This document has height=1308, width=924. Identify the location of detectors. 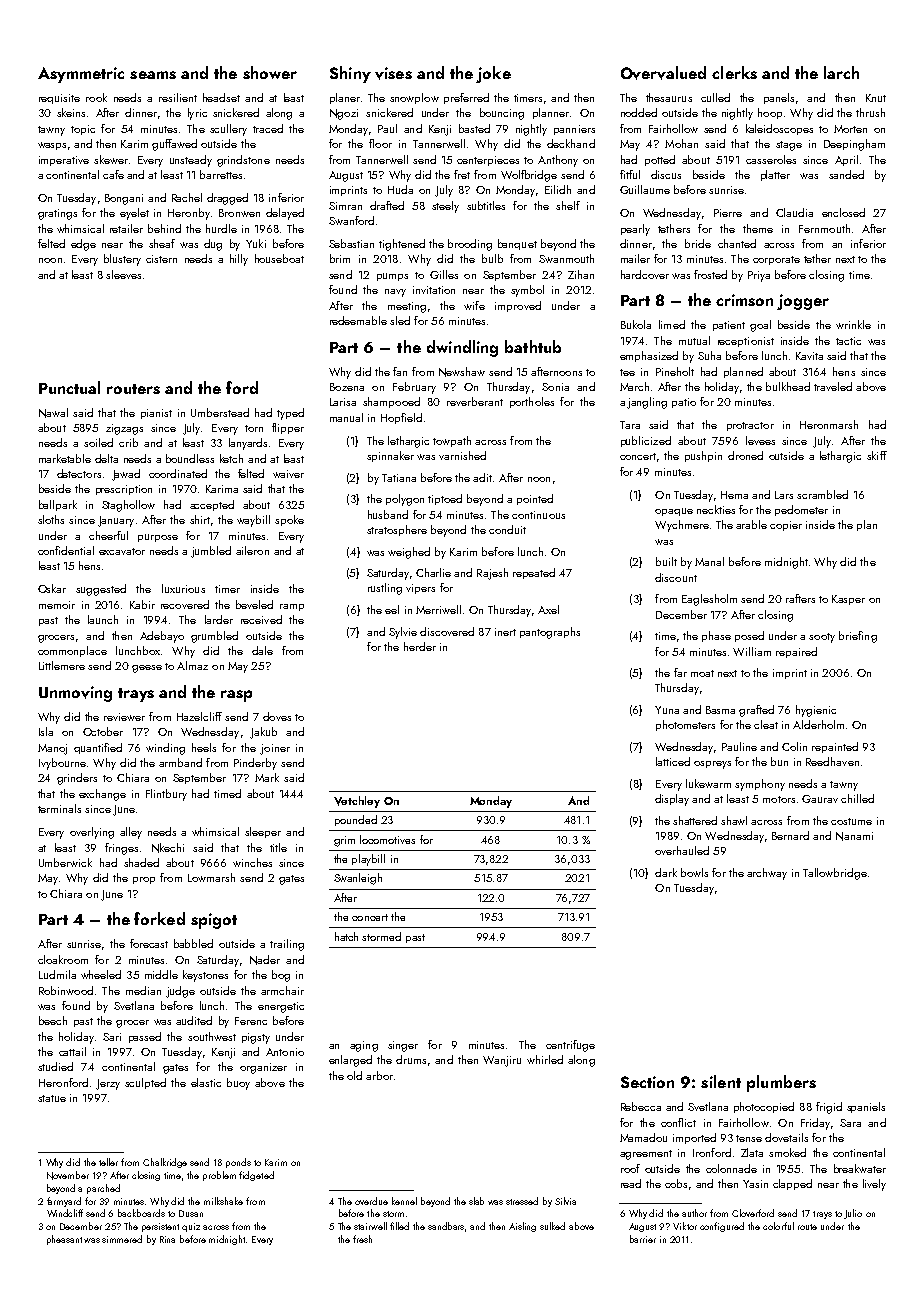
(79, 473).
